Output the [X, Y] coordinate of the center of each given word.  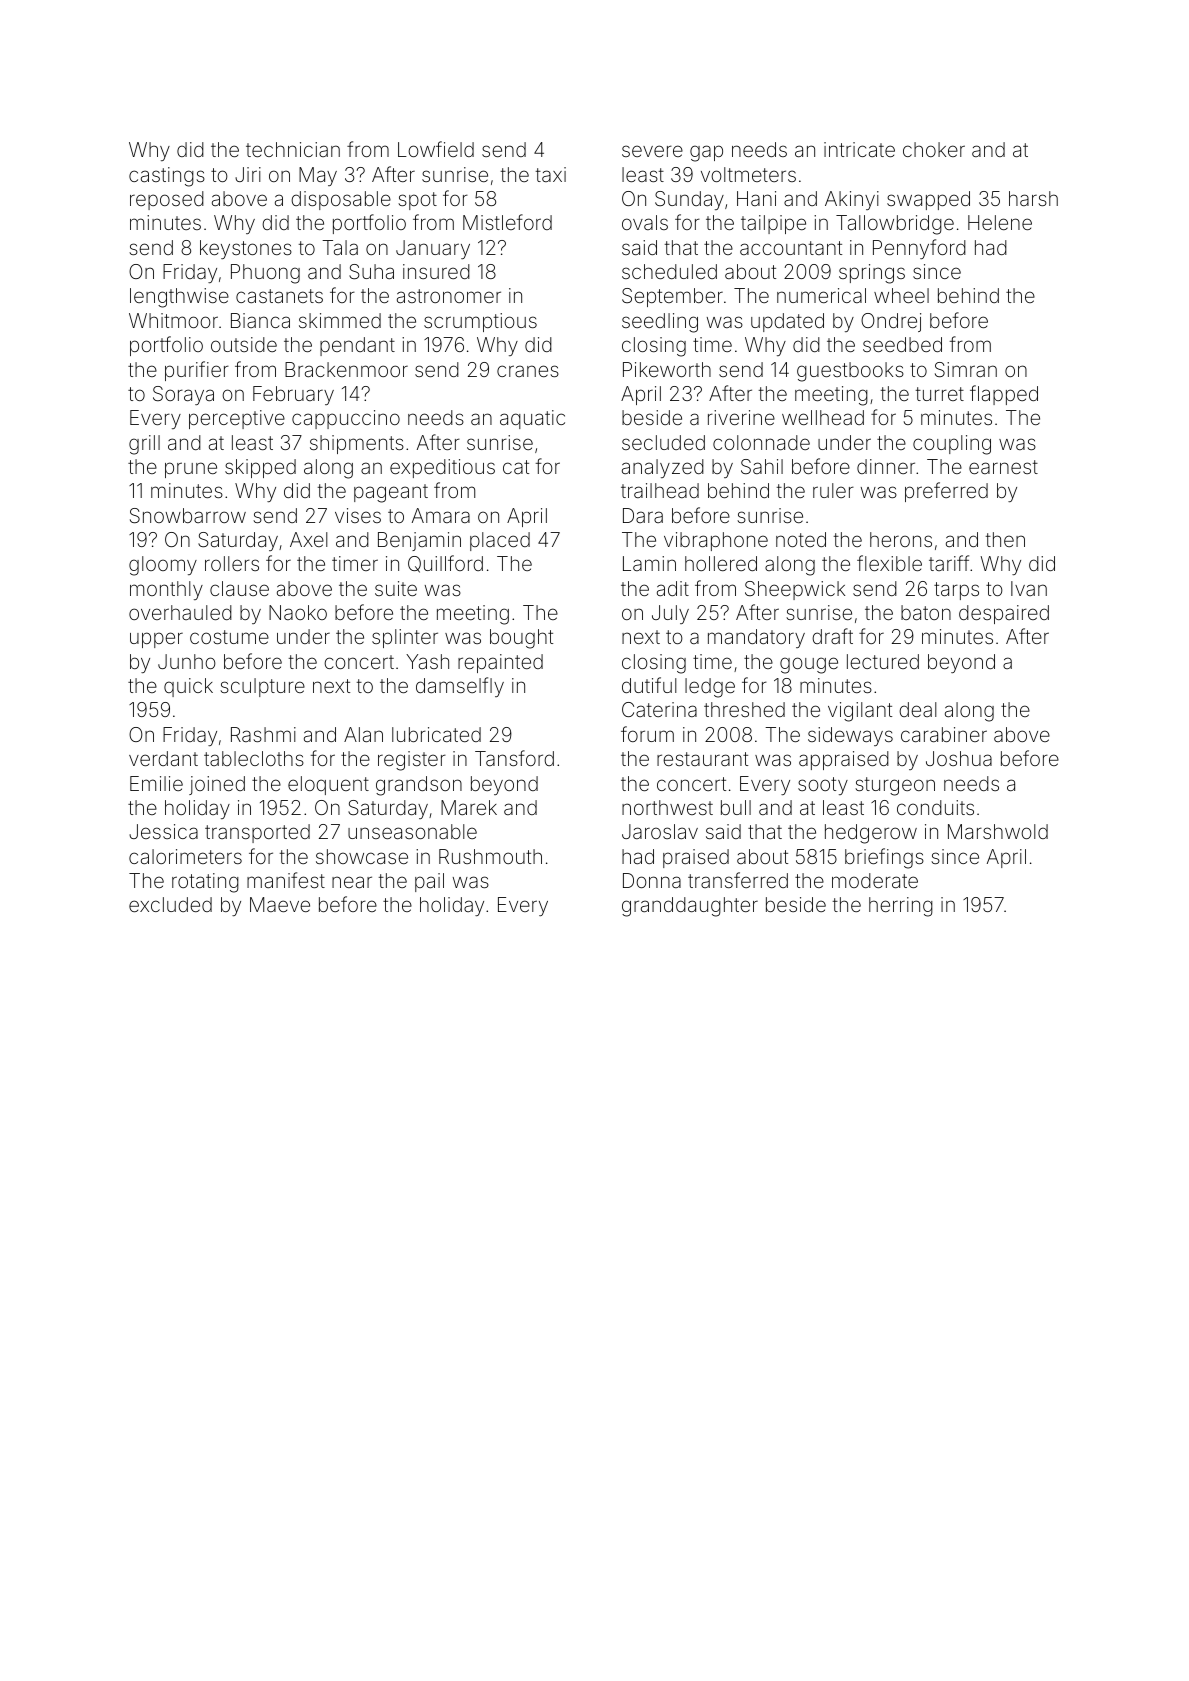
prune [191, 470]
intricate [859, 149]
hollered [721, 563]
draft [832, 636]
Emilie [156, 783]
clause [239, 588]
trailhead [660, 490]
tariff [949, 563]
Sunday [689, 200]
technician [293, 149]
